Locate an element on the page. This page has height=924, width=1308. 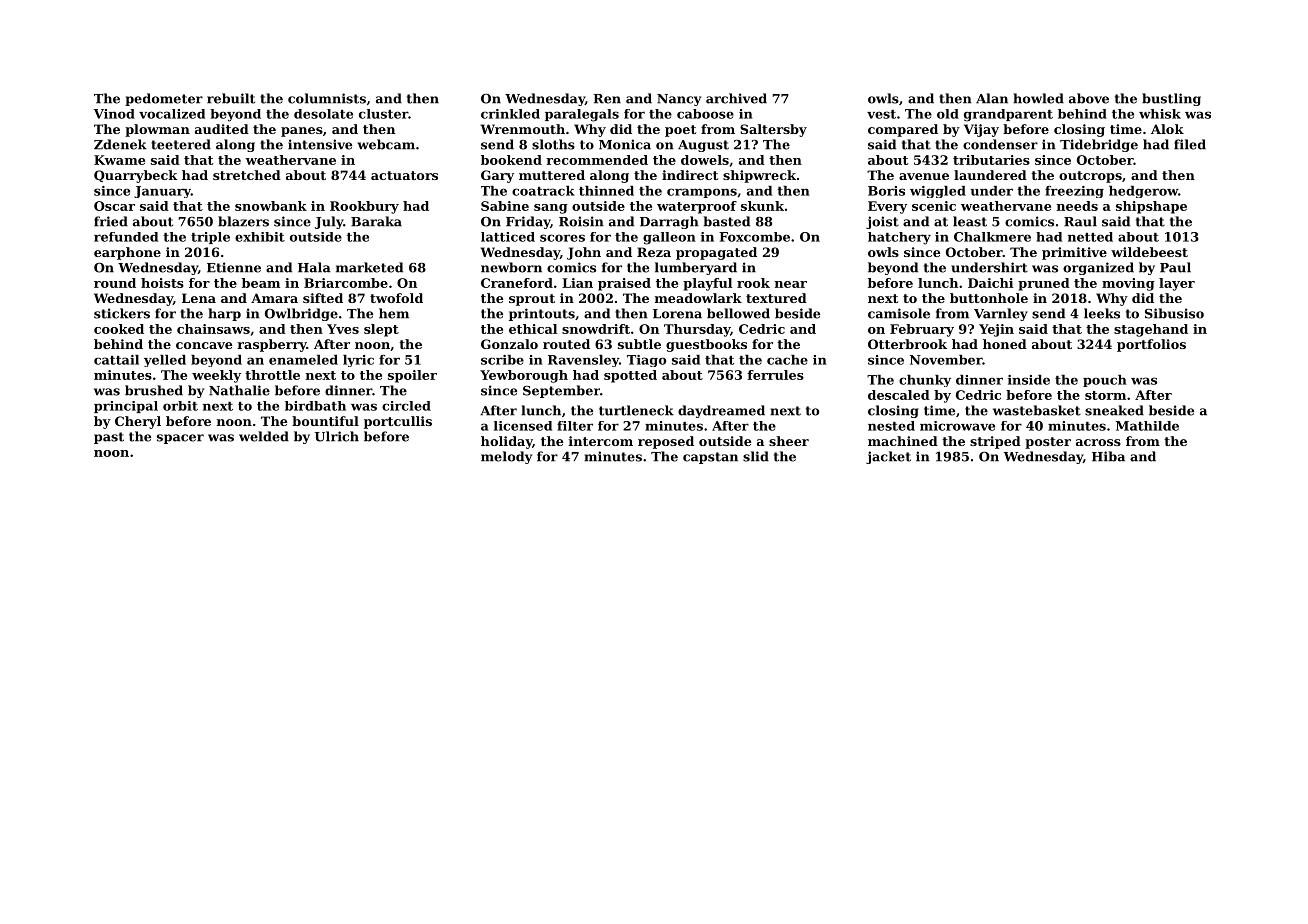
Saltersby is located at coordinates (773, 130).
